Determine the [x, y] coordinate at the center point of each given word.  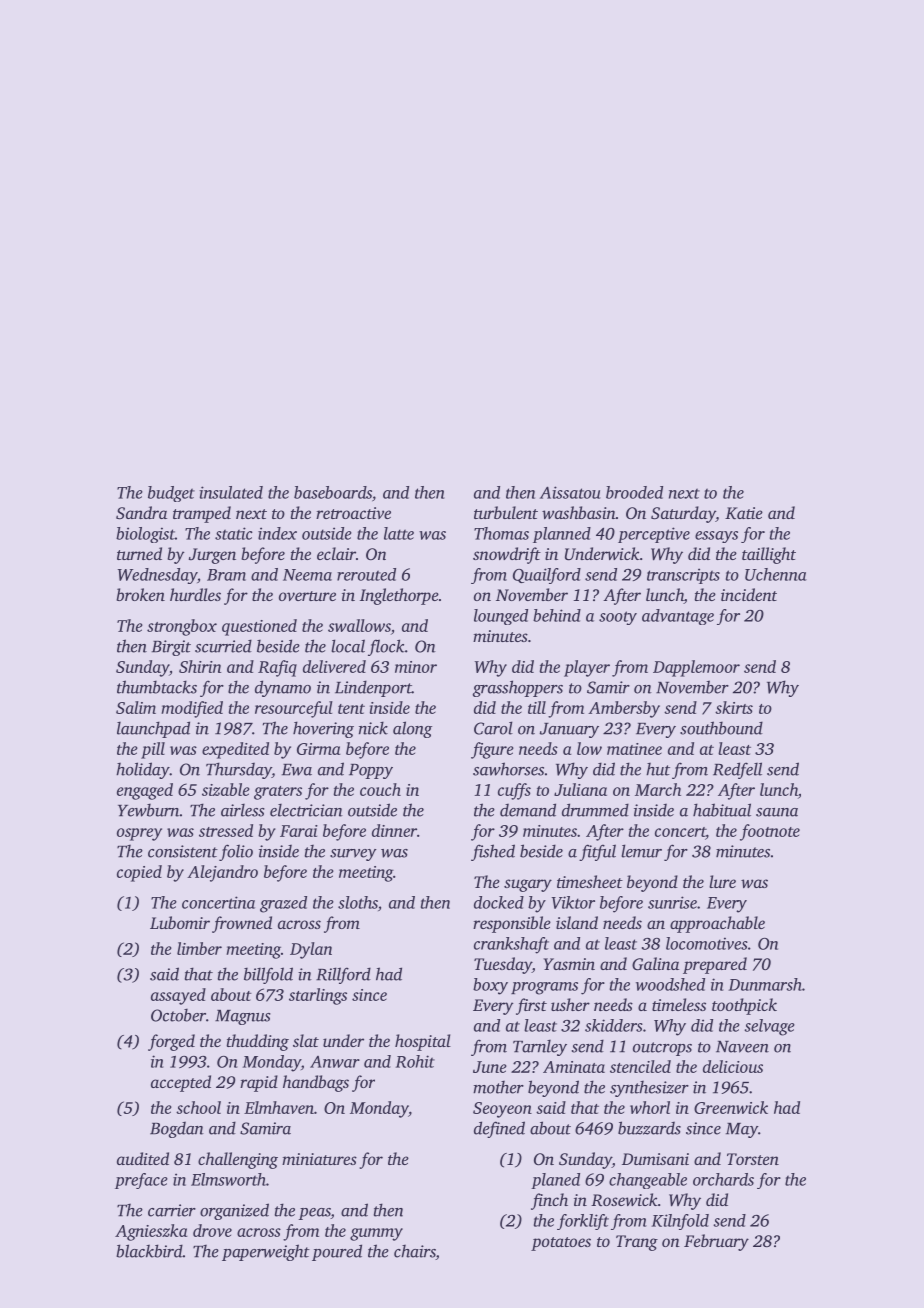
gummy [376, 1234]
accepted [181, 1083]
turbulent [506, 512]
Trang [637, 1243]
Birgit [171, 648]
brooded [634, 492]
